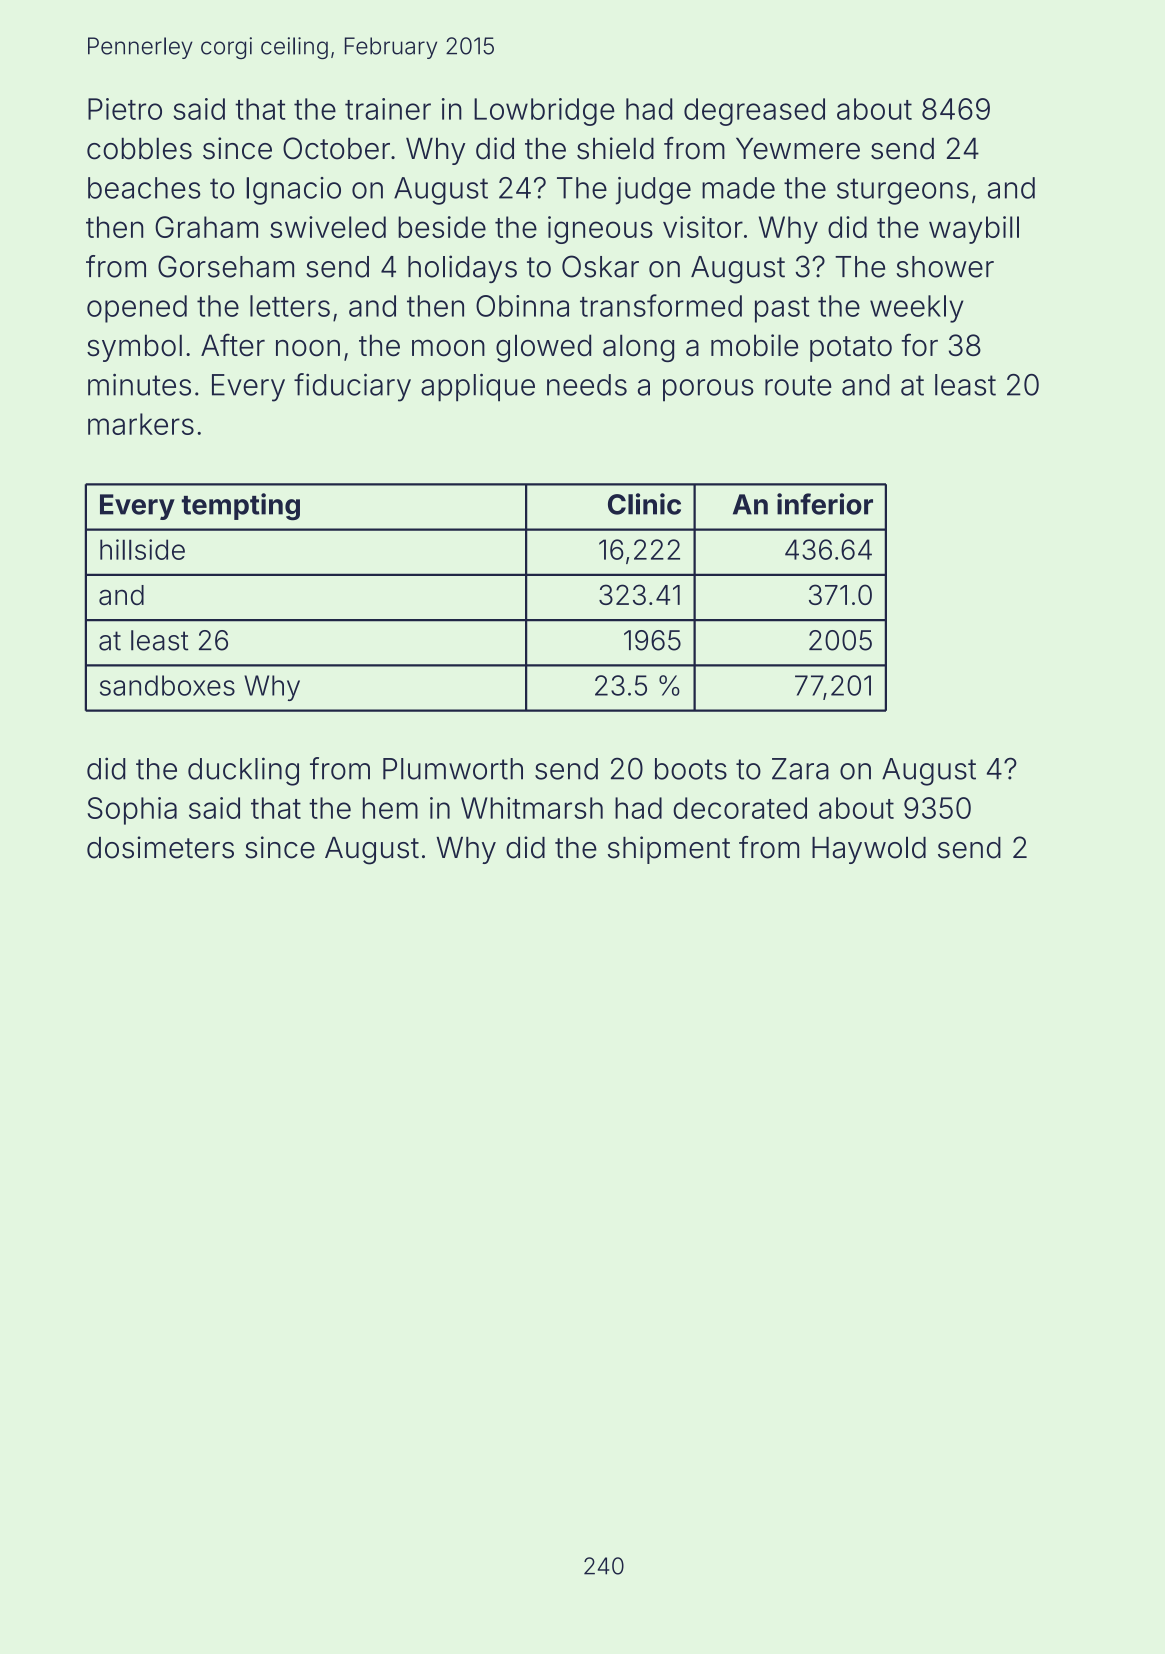 Image resolution: width=1165 pixels, height=1654 pixels. I want to click on hillside, so click(142, 549).
